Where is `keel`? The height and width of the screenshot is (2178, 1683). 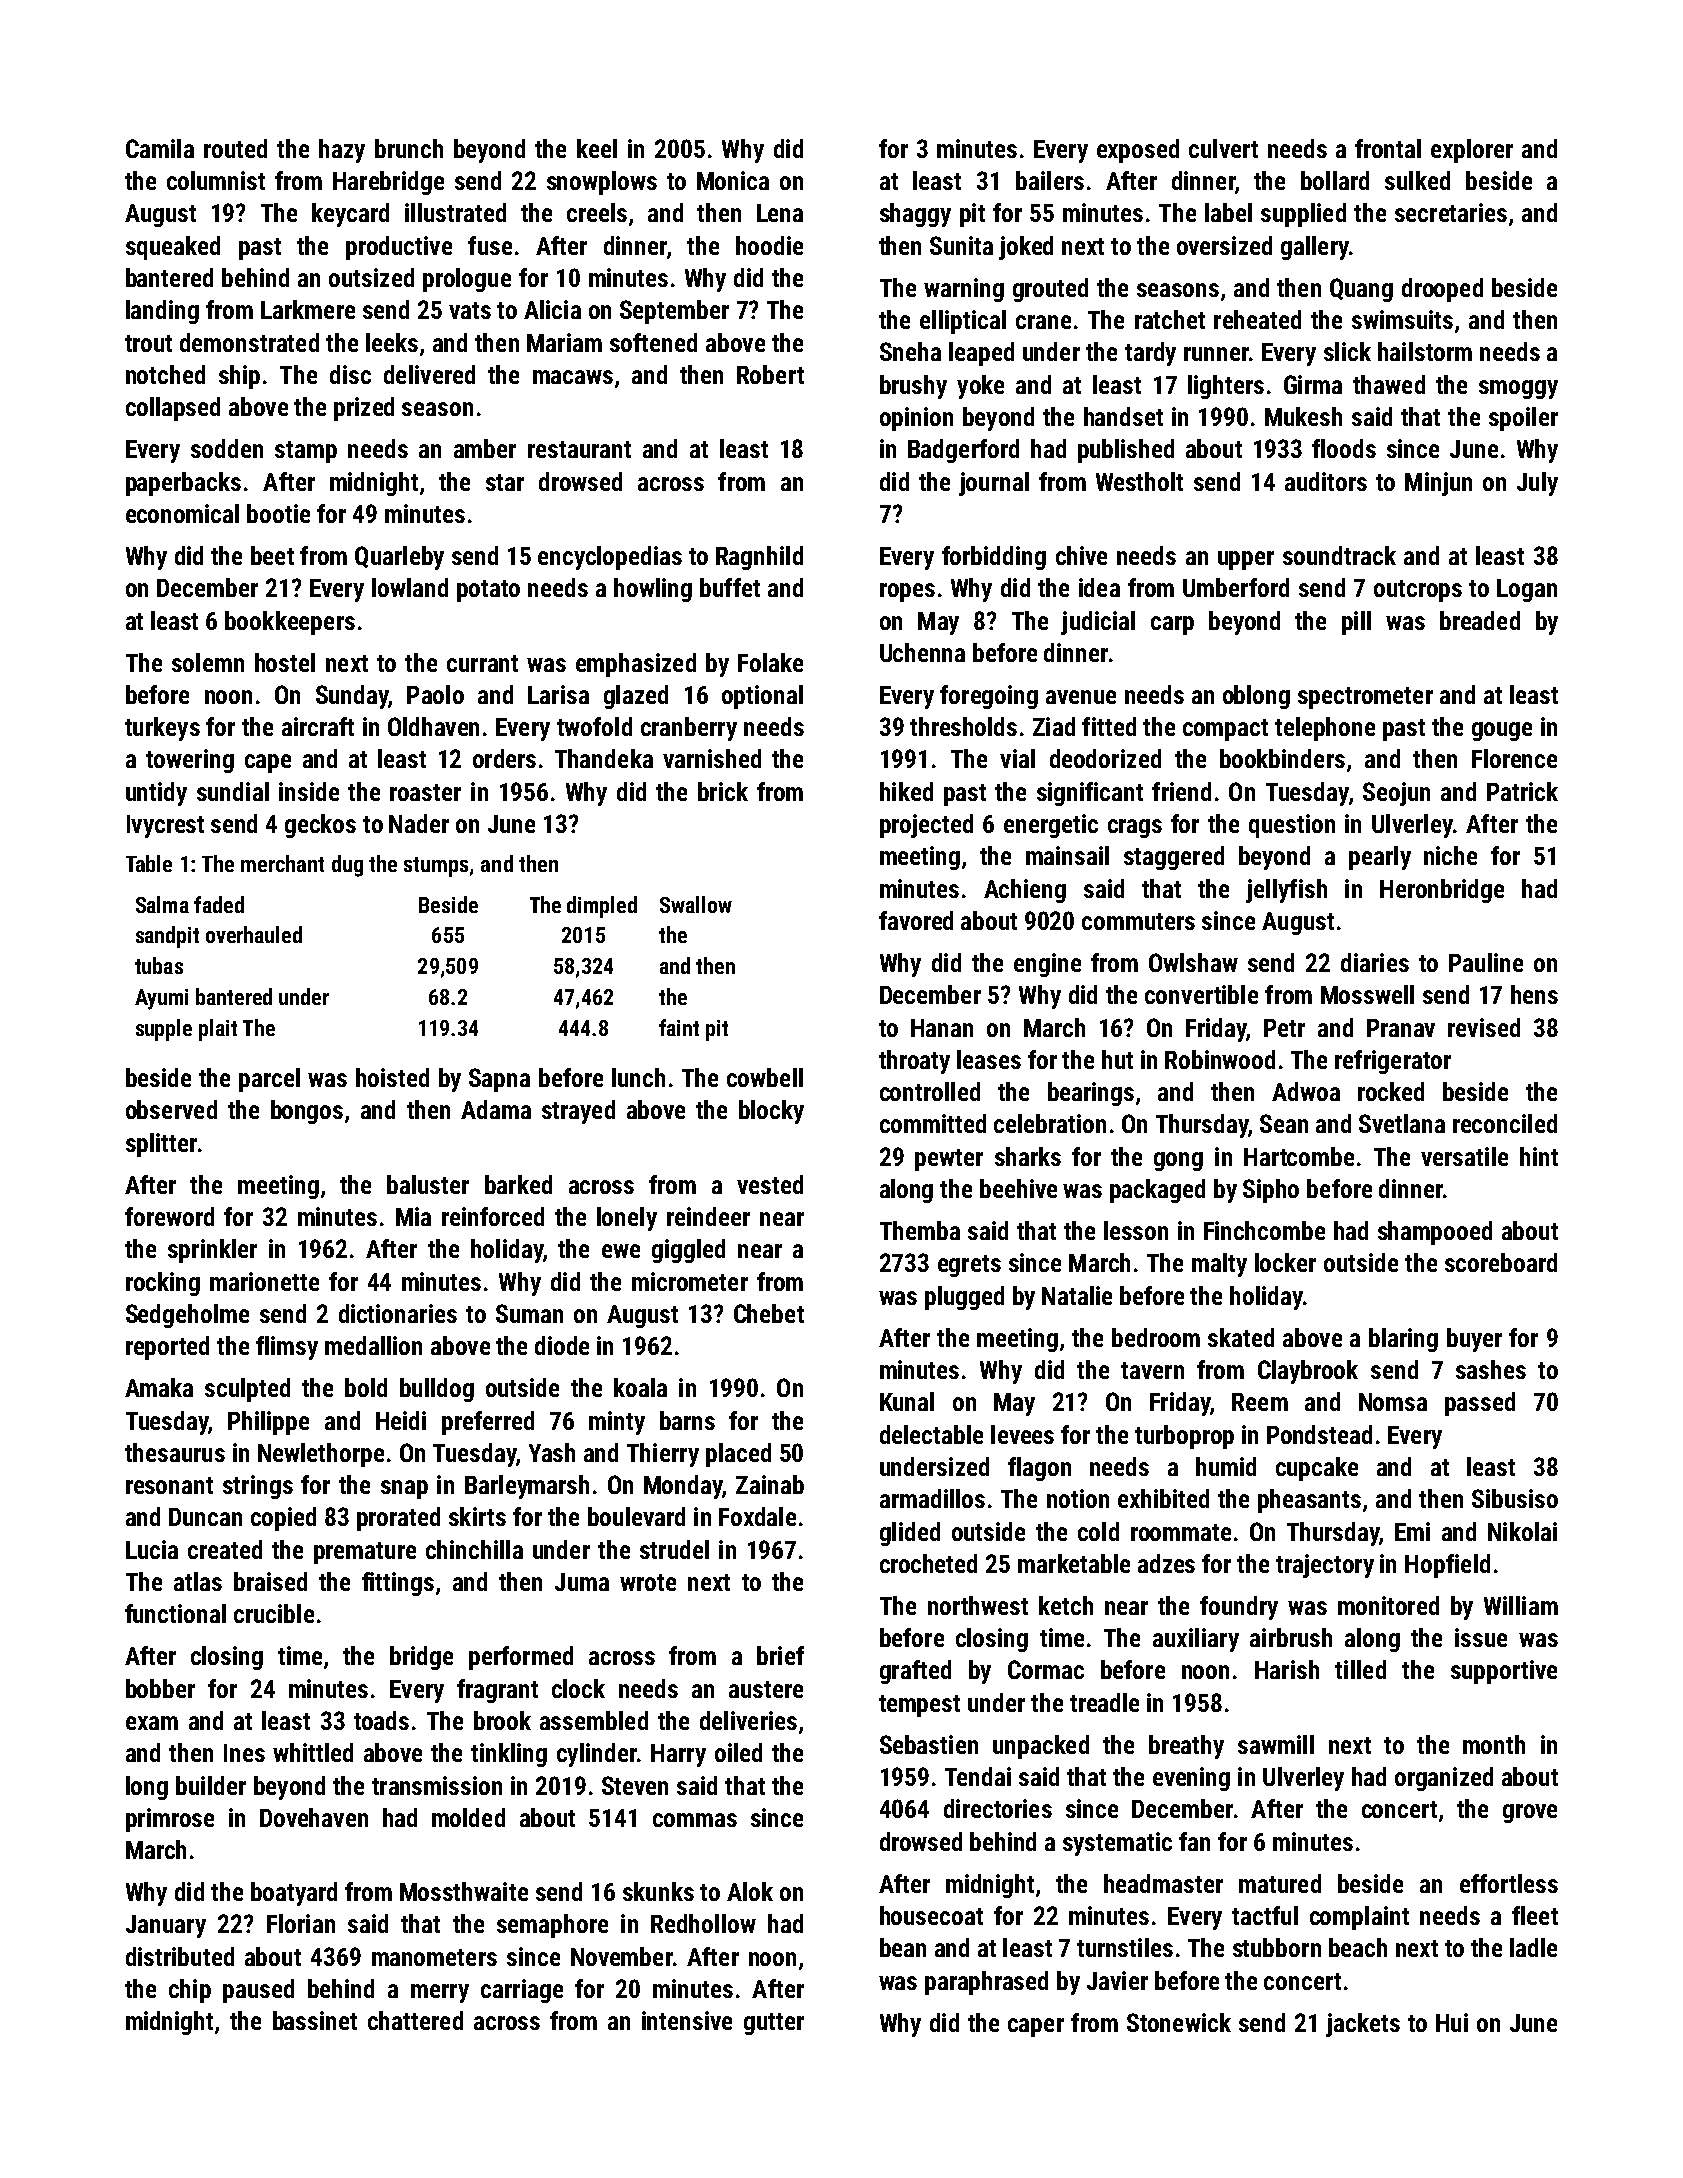 keel is located at coordinates (597, 148).
